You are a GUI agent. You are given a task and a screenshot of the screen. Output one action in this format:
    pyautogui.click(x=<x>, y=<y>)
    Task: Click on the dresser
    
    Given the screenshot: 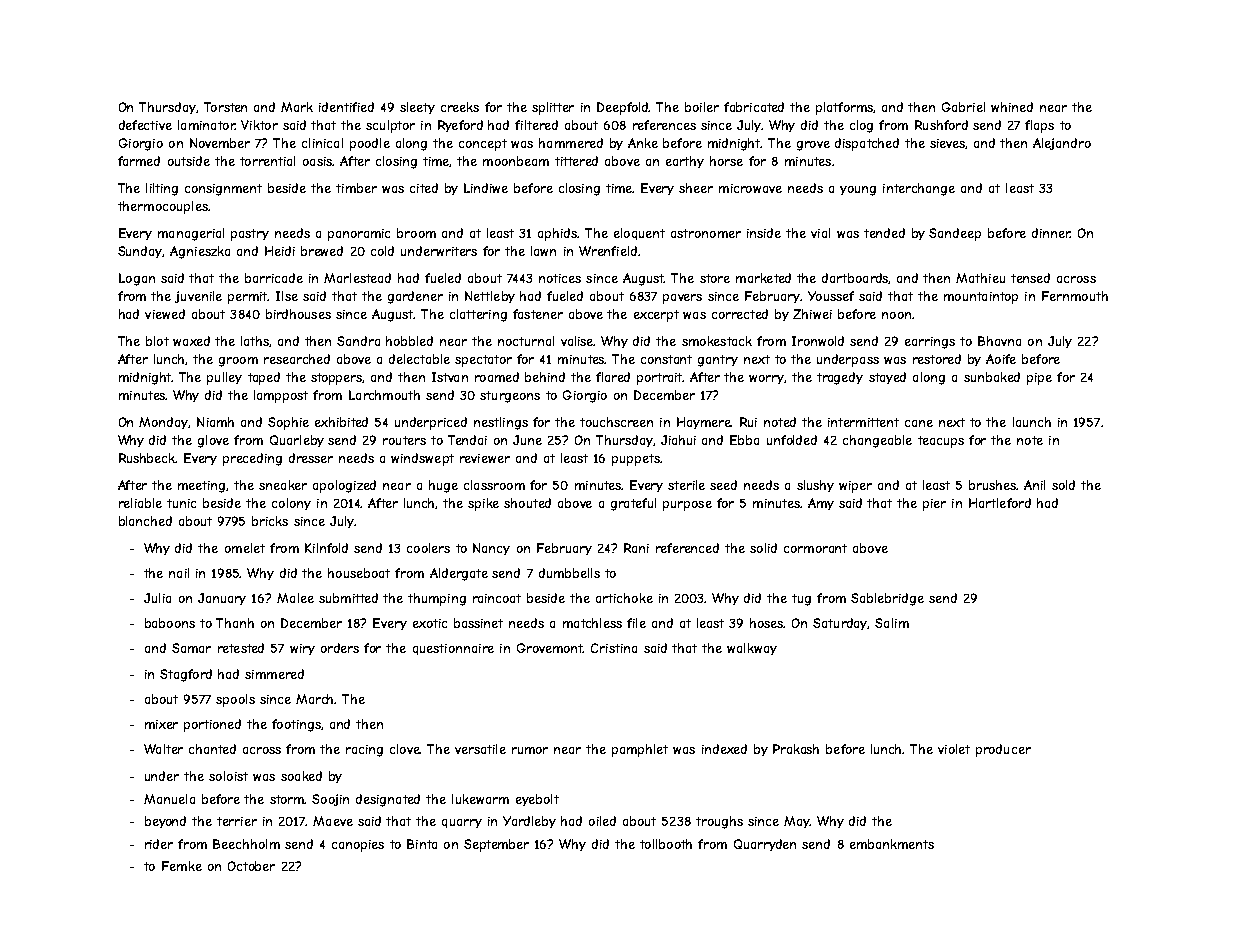 What is the action you would take?
    pyautogui.click(x=311, y=458)
